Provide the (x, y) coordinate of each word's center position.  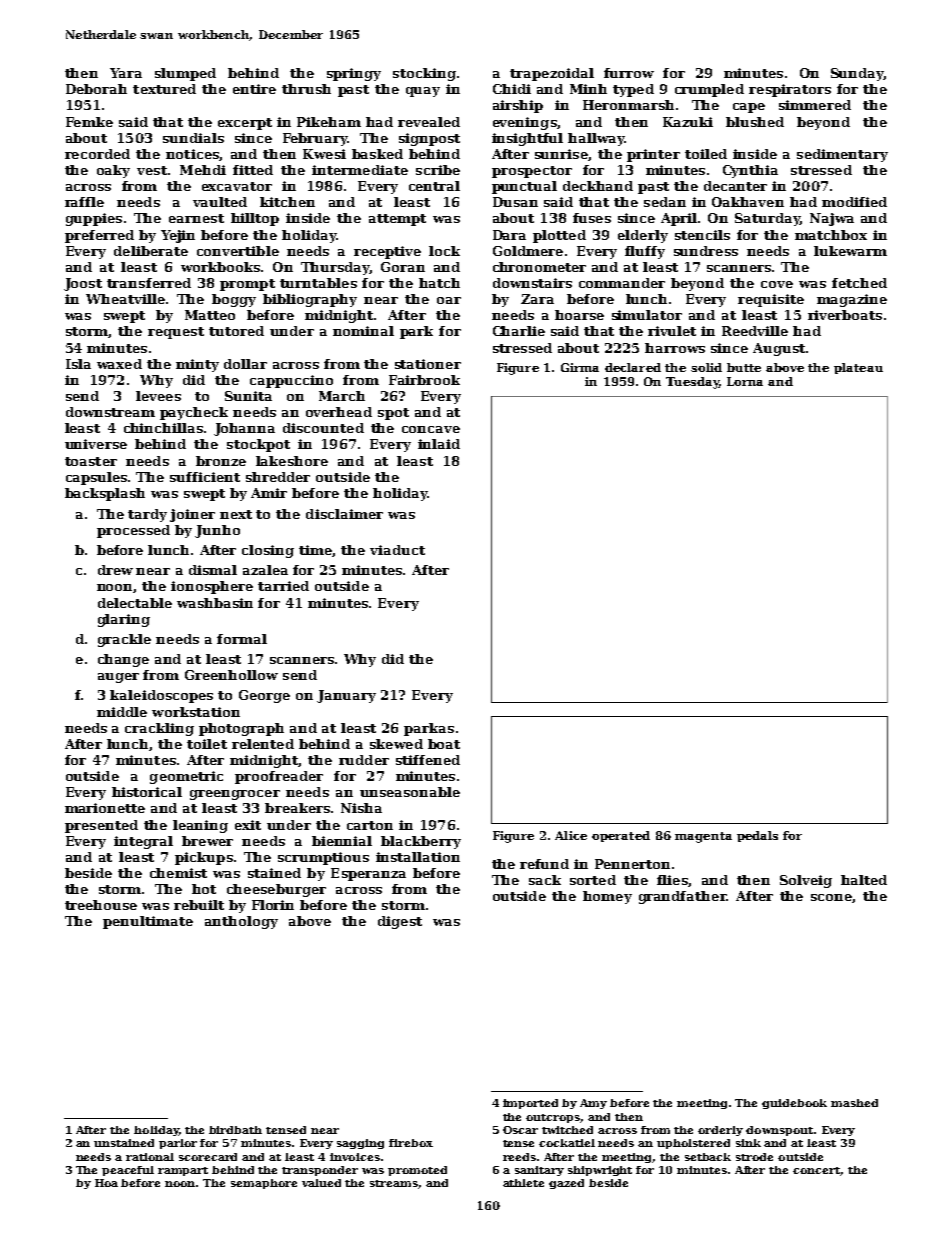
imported (530, 1104)
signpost (429, 139)
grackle (124, 640)
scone (831, 897)
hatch (439, 283)
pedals (757, 836)
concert (816, 1170)
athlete (523, 1183)
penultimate (148, 922)
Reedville (755, 331)
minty (197, 365)
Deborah (96, 89)
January (346, 696)
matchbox (831, 235)
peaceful (128, 1171)
